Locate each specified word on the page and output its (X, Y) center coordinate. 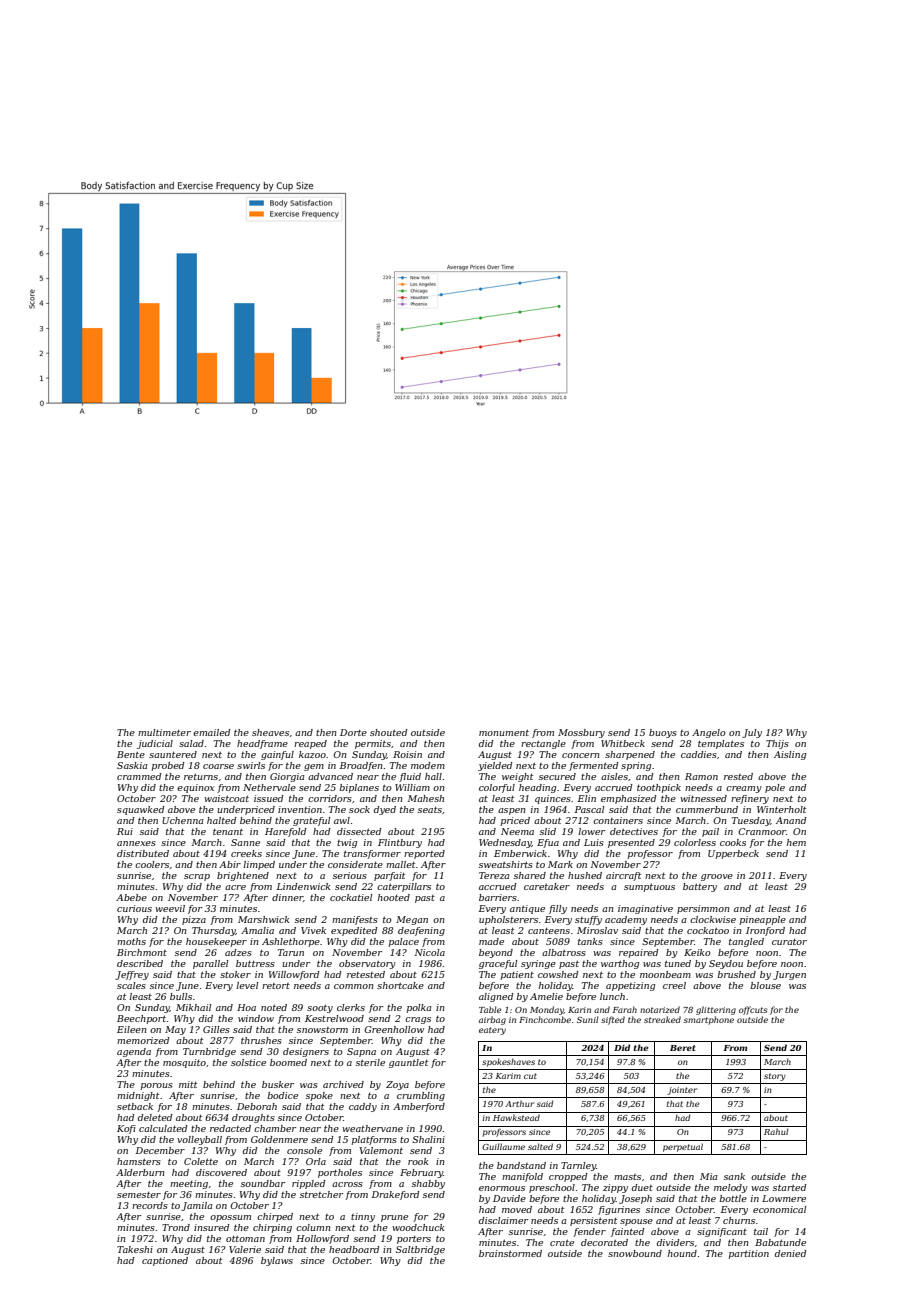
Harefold (285, 832)
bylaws (277, 1261)
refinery (750, 799)
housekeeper (216, 942)
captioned (165, 1261)
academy (626, 920)
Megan (412, 920)
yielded (495, 766)
